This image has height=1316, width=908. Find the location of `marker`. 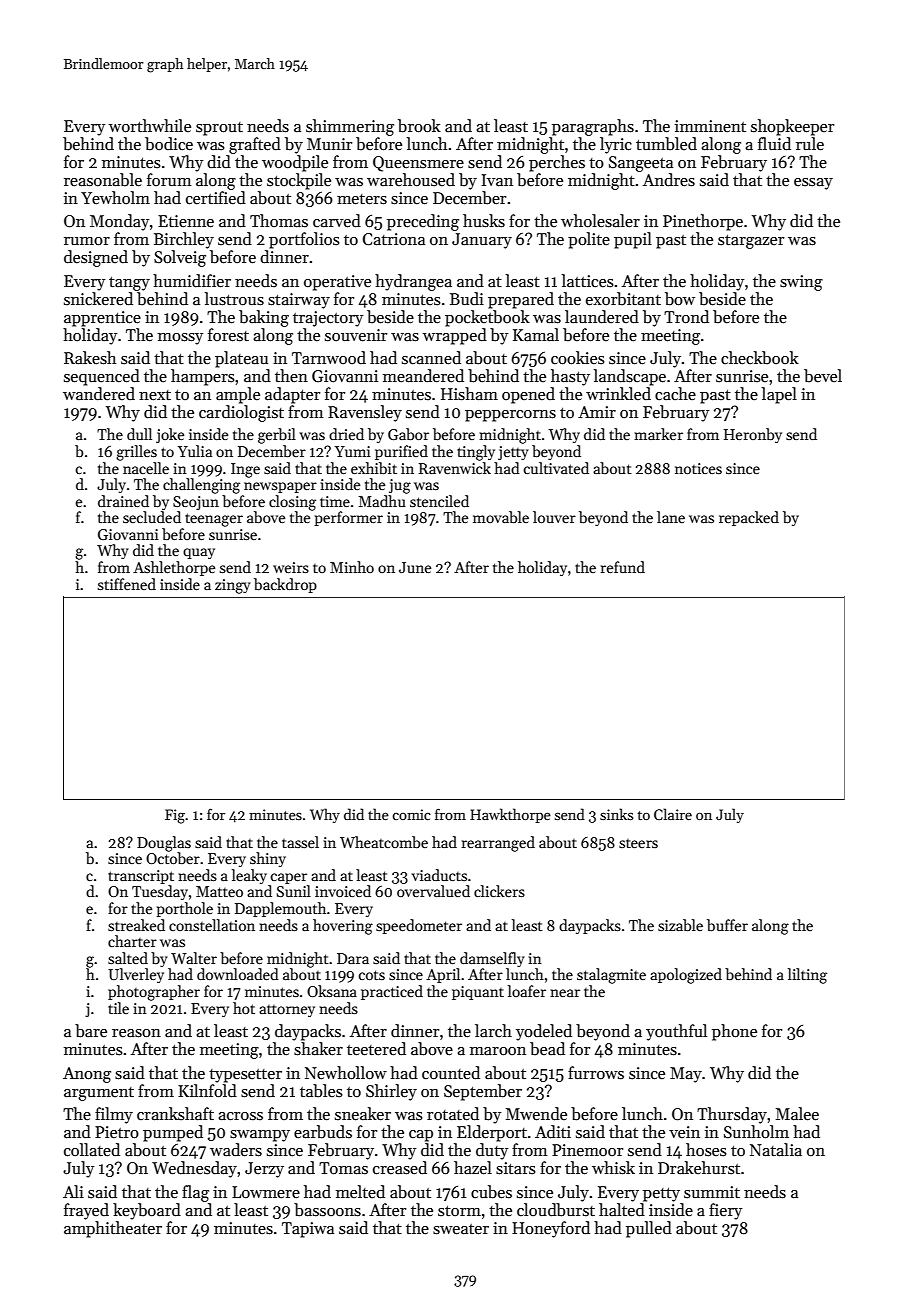

marker is located at coordinates (658, 434).
